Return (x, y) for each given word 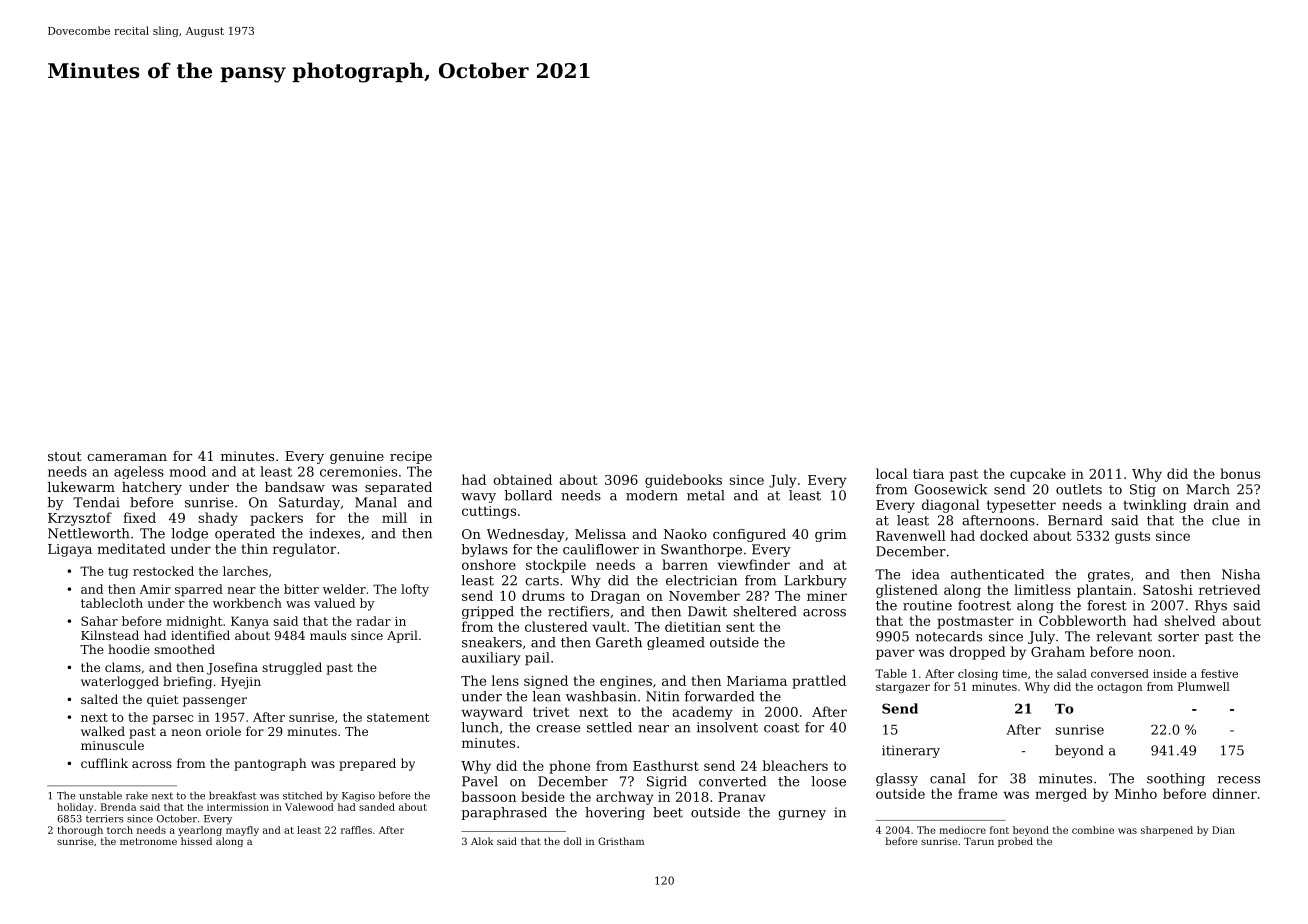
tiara (928, 474)
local (892, 473)
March (1208, 489)
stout (65, 456)
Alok (482, 841)
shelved (1190, 620)
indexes (334, 533)
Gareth (619, 642)
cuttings (489, 512)
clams (123, 667)
